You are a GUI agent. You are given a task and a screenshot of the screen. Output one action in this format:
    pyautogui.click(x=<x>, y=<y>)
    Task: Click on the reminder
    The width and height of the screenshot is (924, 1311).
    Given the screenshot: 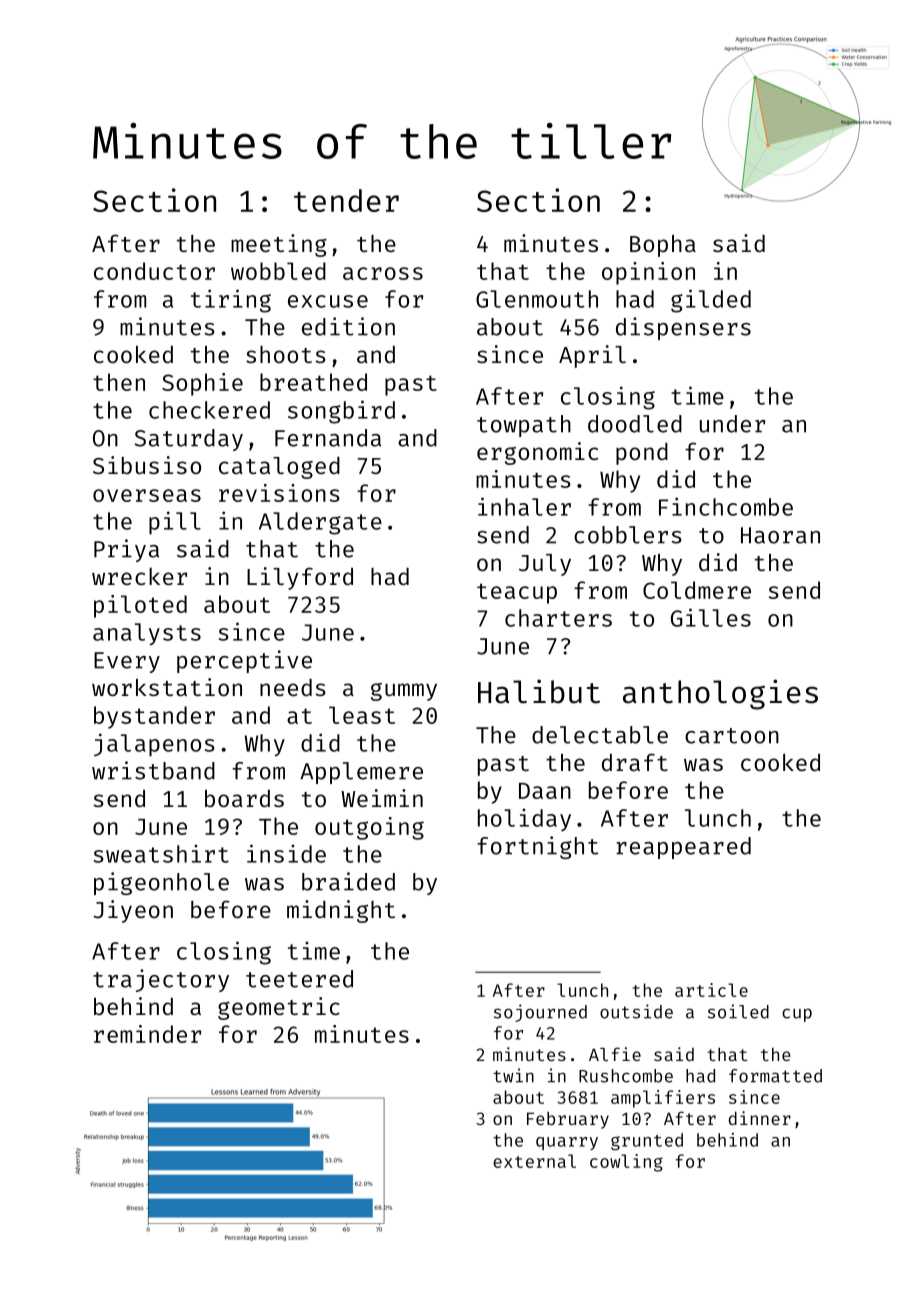 What is the action you would take?
    pyautogui.click(x=147, y=1034)
